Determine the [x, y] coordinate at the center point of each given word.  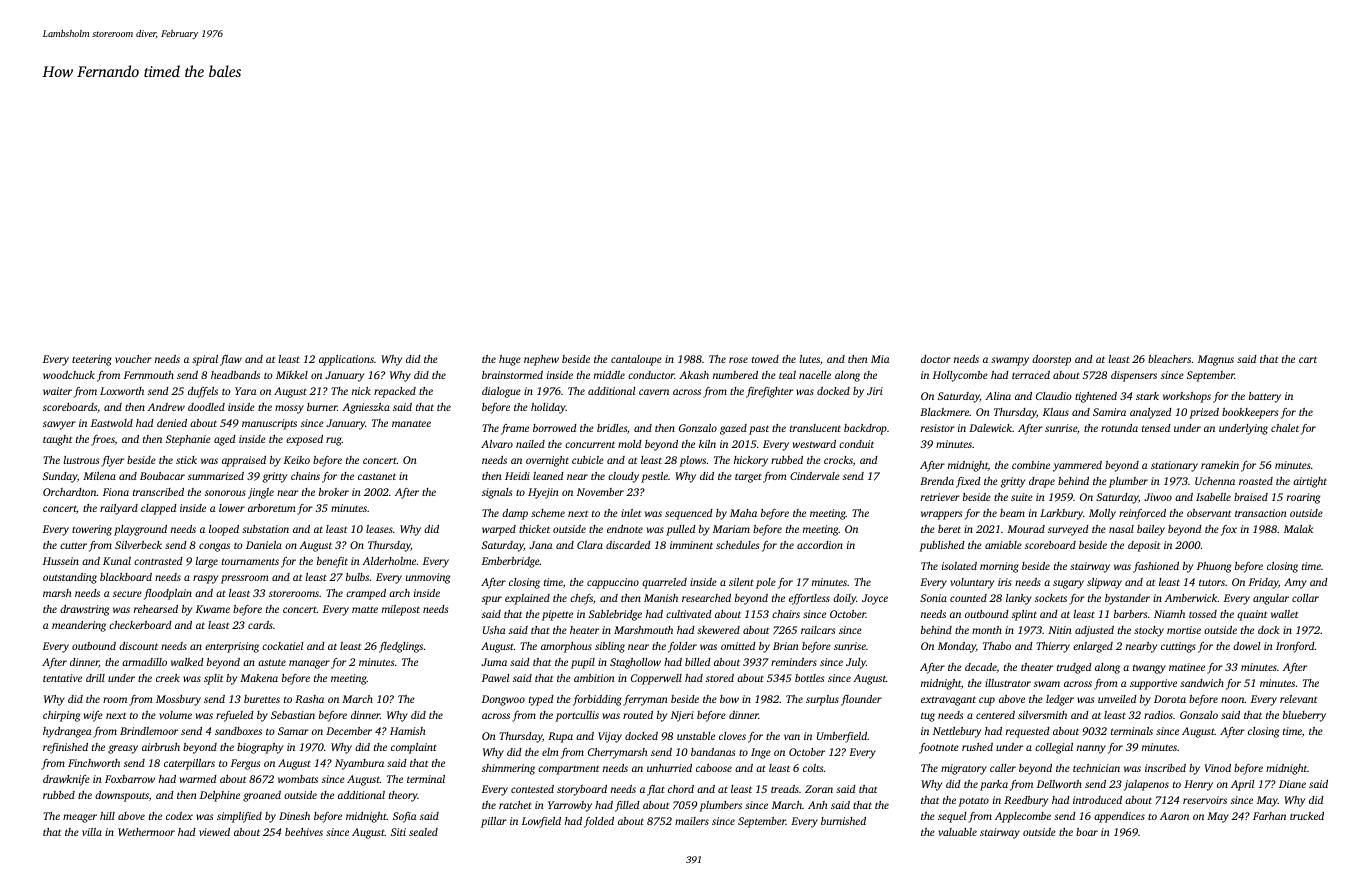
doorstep [1051, 360]
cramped [366, 594]
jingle [261, 493]
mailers [692, 821]
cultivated [689, 614]
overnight [547, 461]
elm [550, 752]
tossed [1203, 614]
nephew [541, 360]
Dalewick [990, 428]
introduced [1097, 800]
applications [346, 360]
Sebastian [293, 715]
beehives [304, 832]
